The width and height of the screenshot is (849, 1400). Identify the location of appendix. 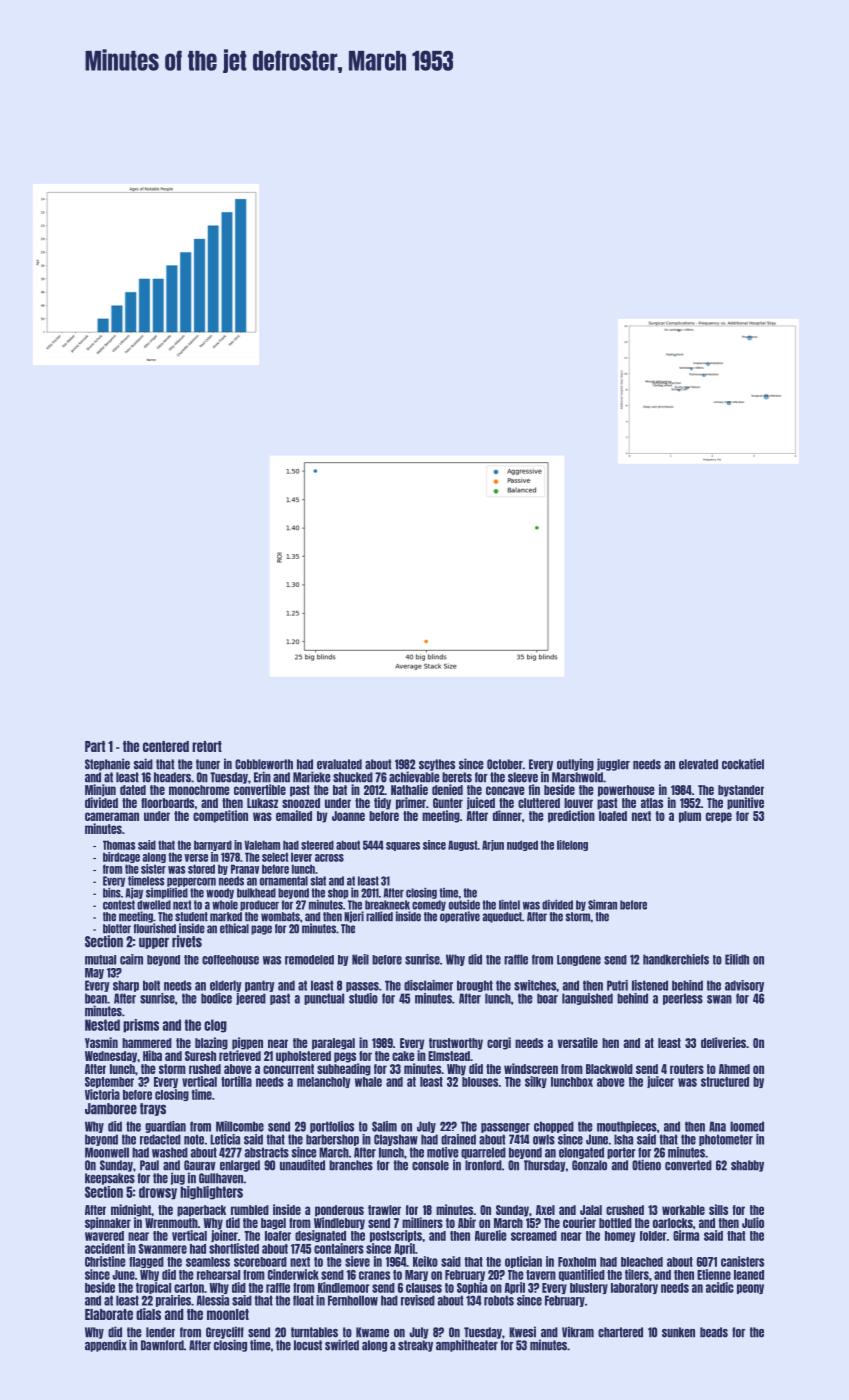
(106, 1345).
